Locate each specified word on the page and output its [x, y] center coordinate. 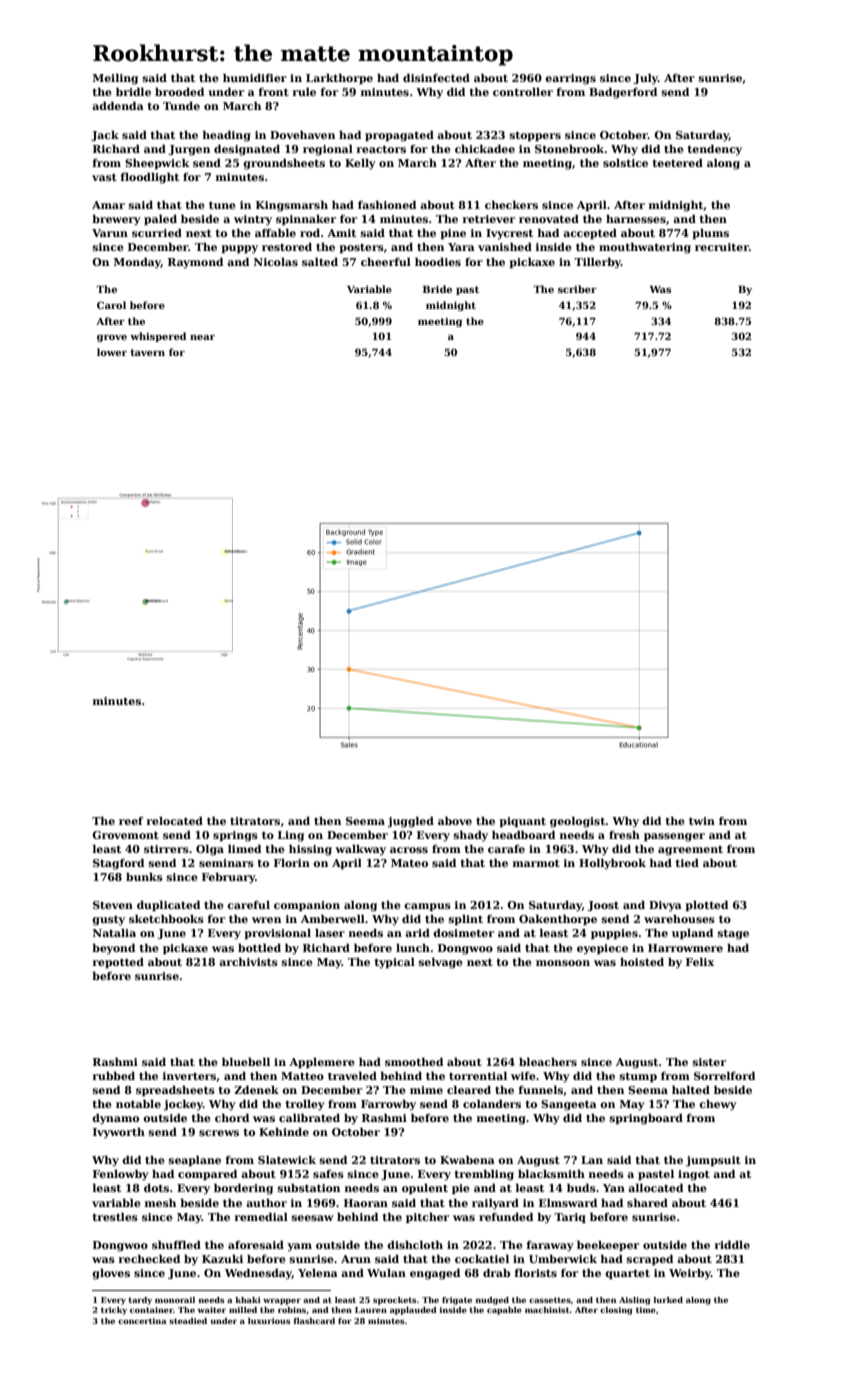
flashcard [314, 1321]
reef [131, 821]
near [202, 337]
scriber [577, 289]
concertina [142, 1321]
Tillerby [597, 263]
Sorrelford [724, 1075]
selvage [441, 963]
